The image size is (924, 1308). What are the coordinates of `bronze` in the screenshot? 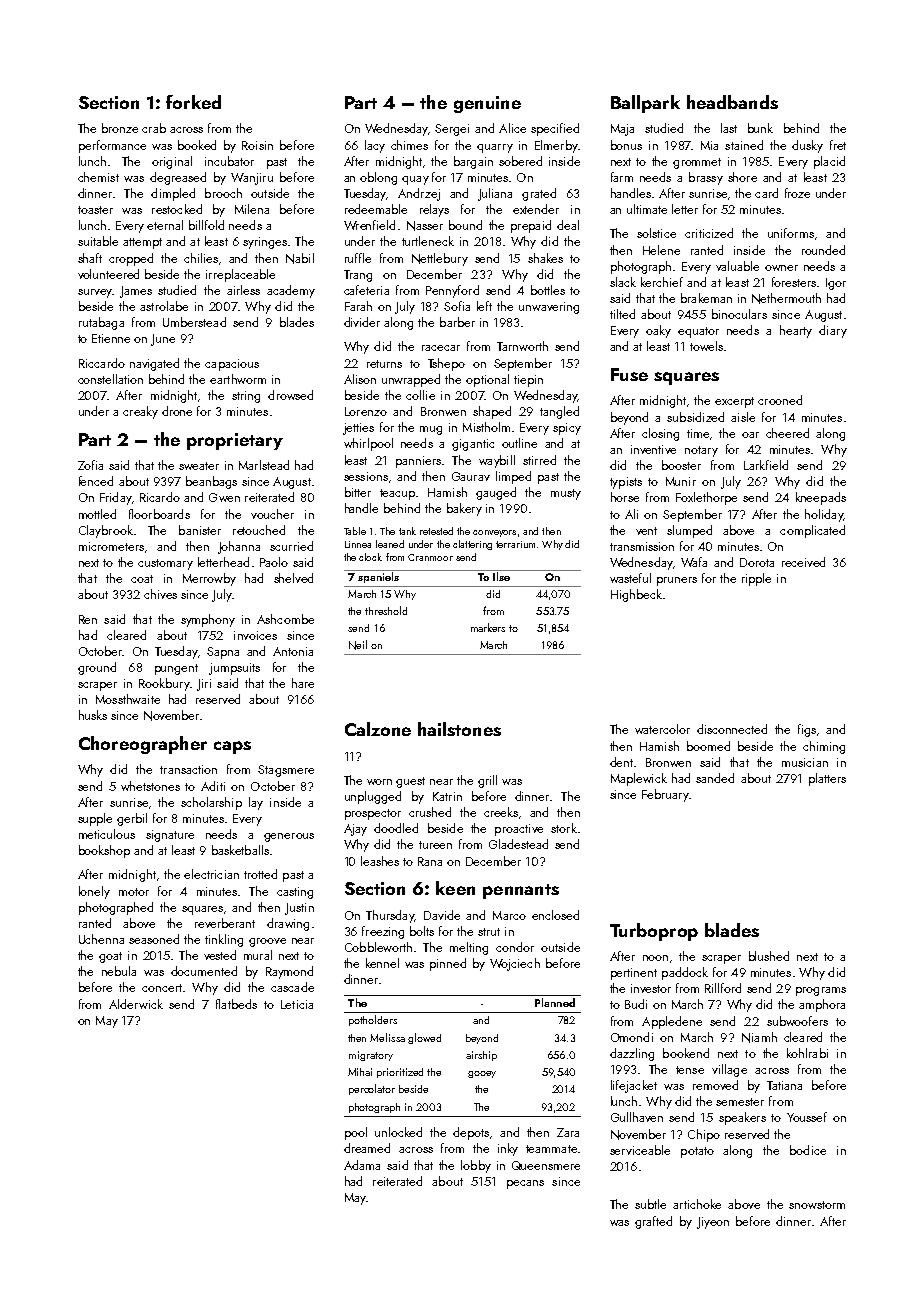 It's located at (120, 128).
